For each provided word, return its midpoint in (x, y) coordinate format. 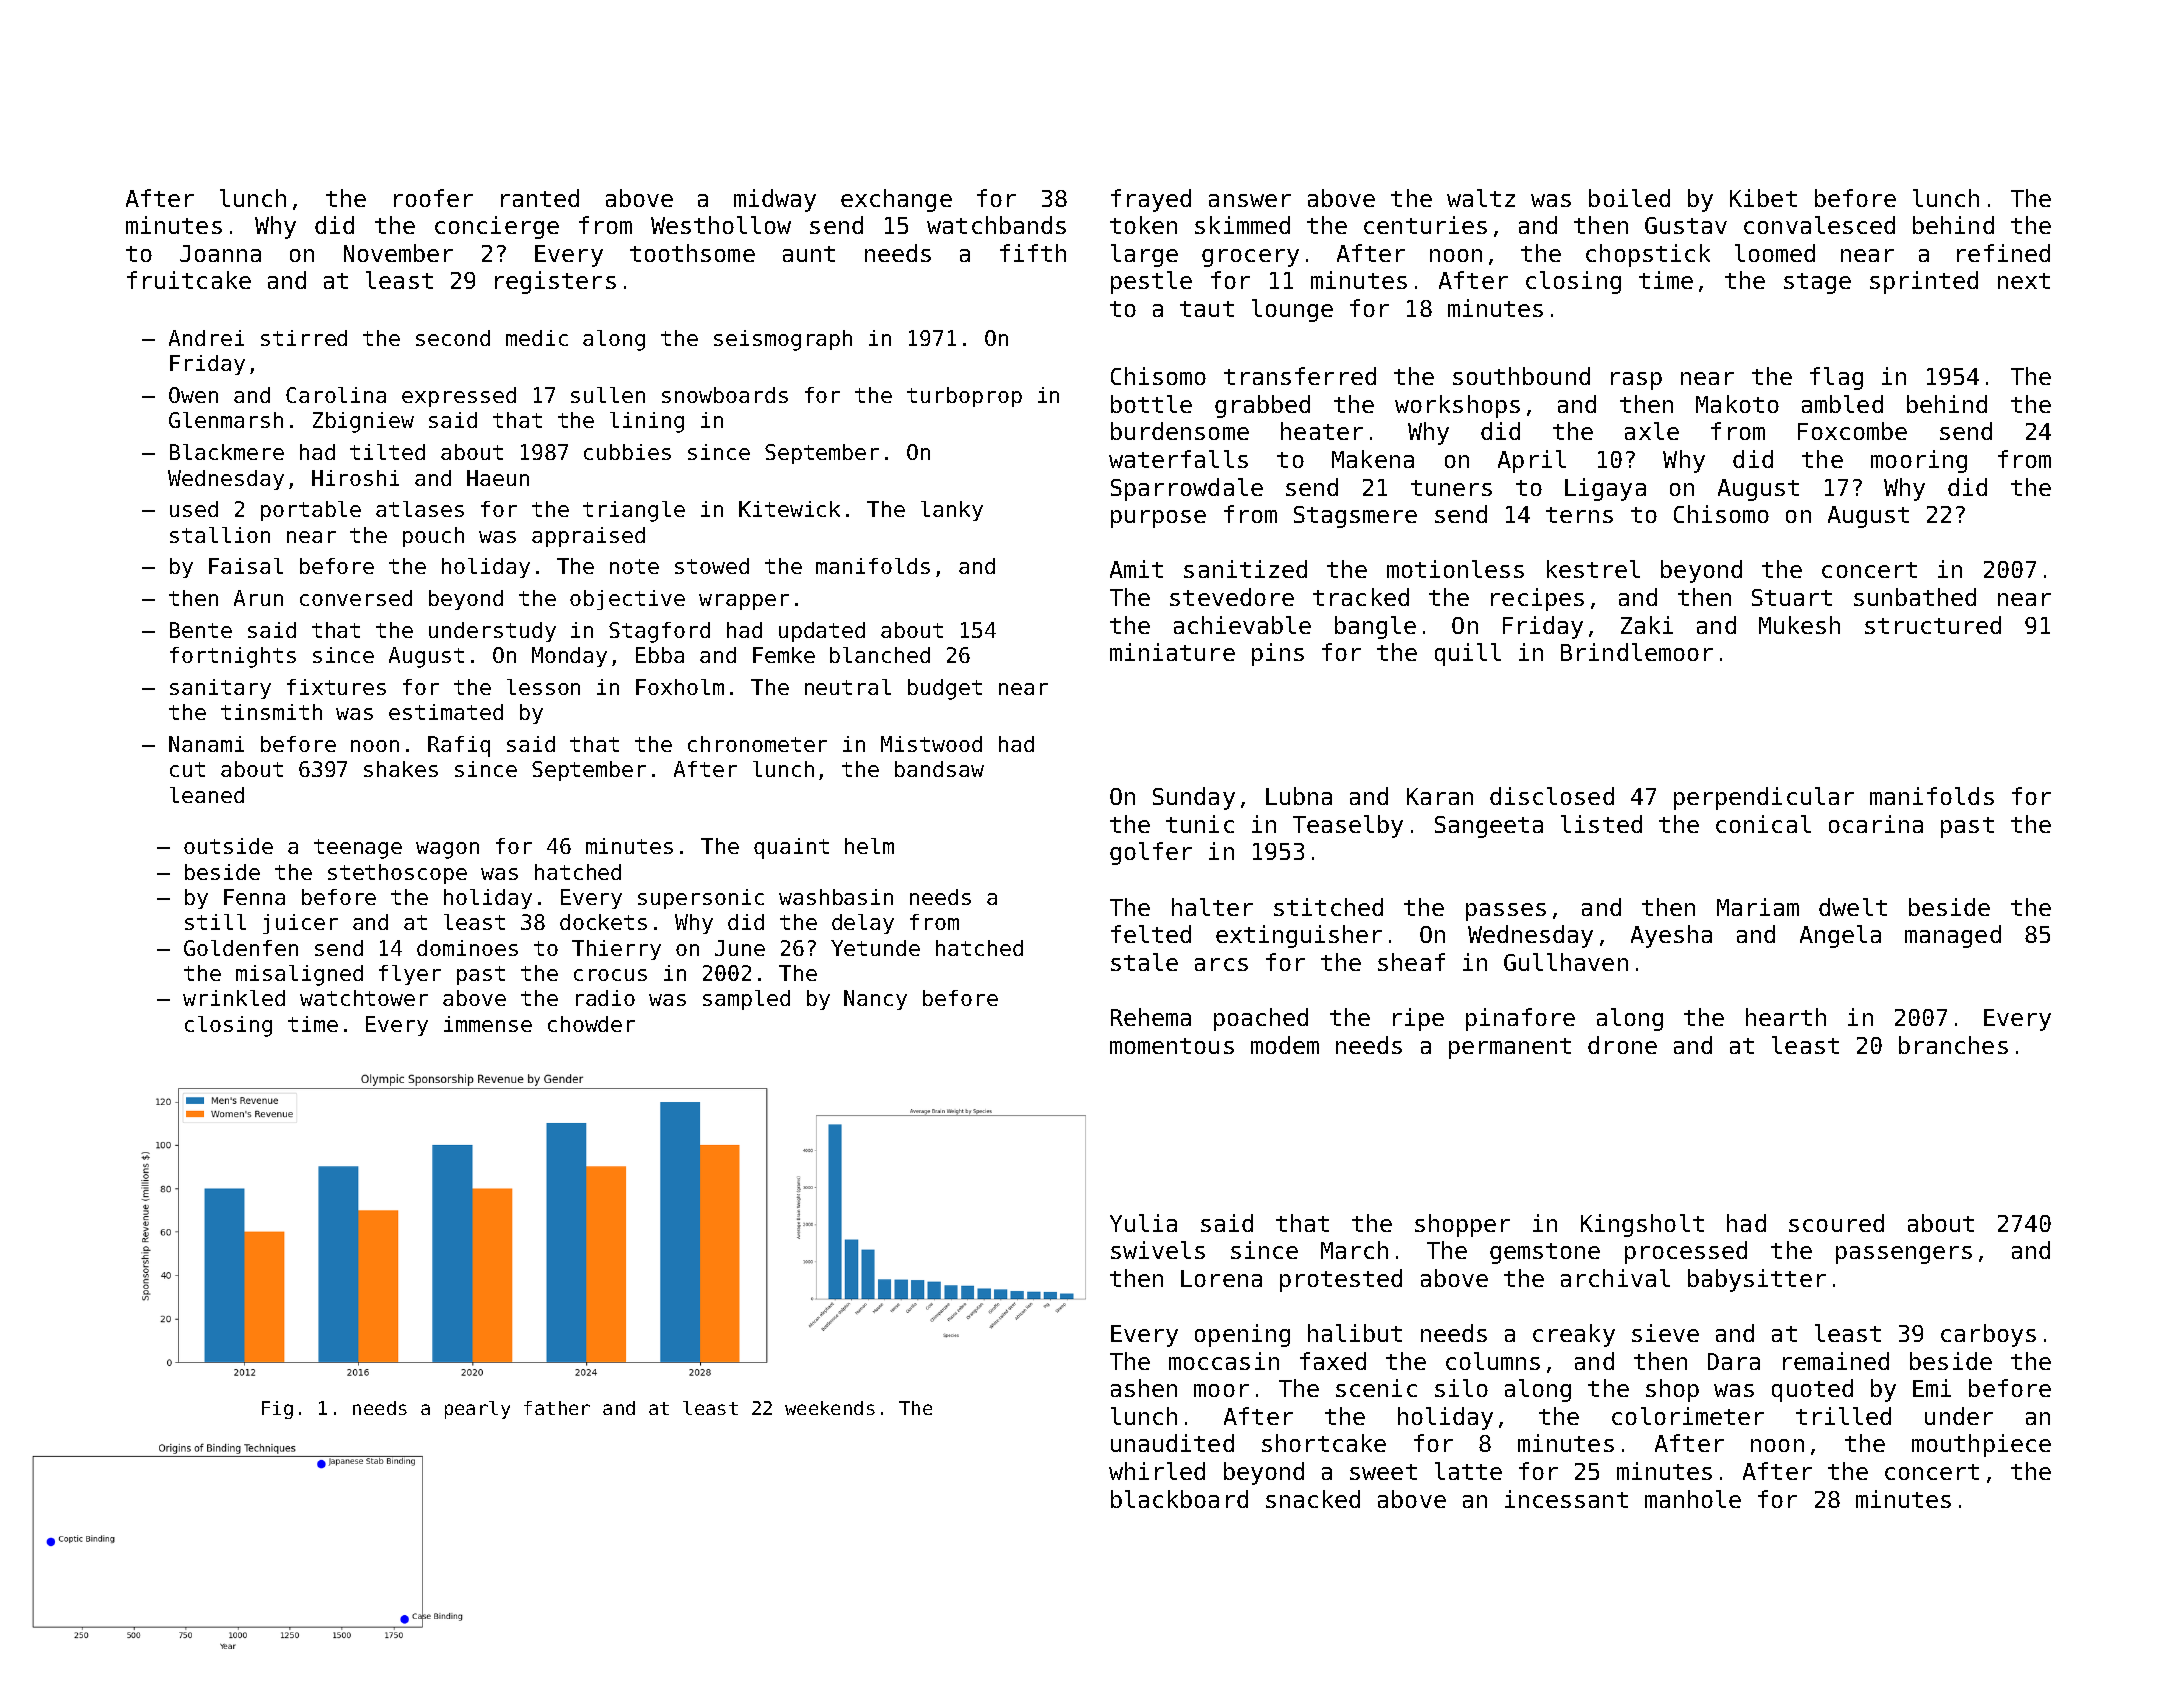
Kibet (1763, 198)
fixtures (336, 687)
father (557, 1408)
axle (1652, 431)
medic (537, 338)
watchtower (364, 998)
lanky (952, 511)
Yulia (1143, 1223)
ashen (1144, 1388)
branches (1953, 1045)
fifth (1033, 253)
